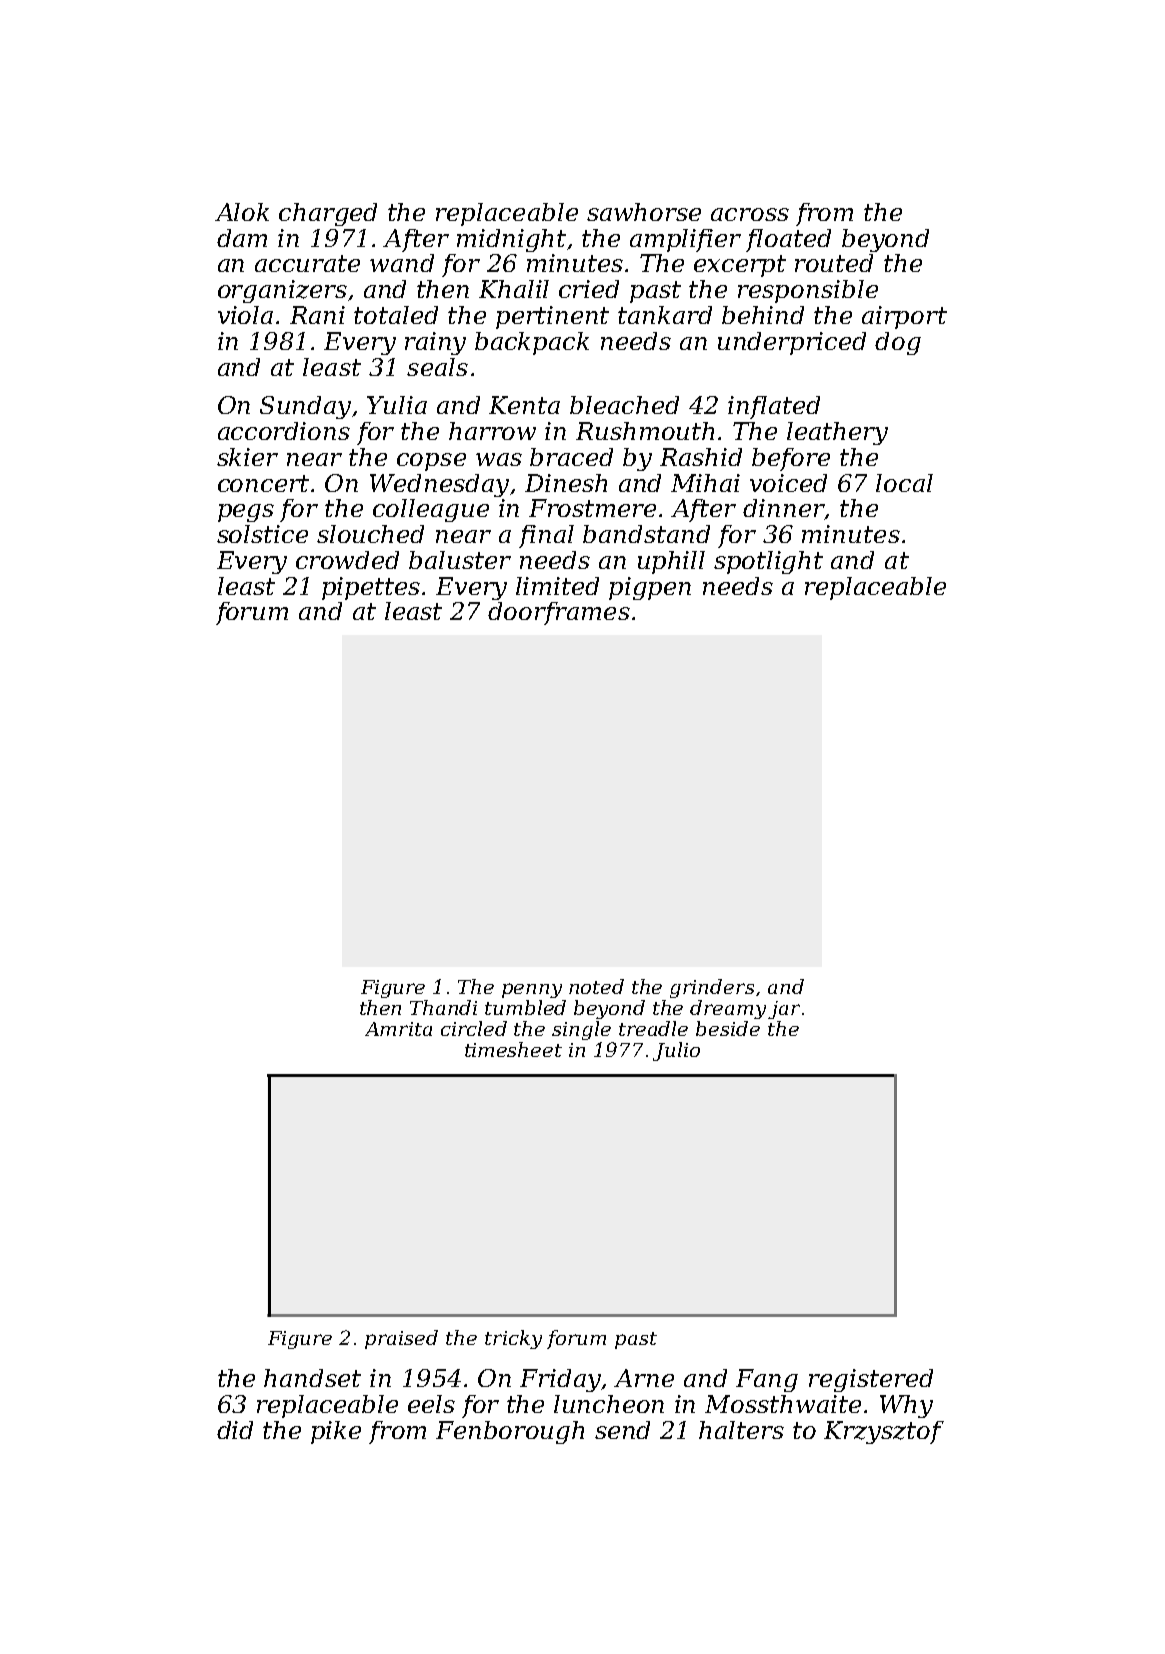 This screenshot has width=1165, height=1654. I want to click on Julio, so click(676, 1051).
